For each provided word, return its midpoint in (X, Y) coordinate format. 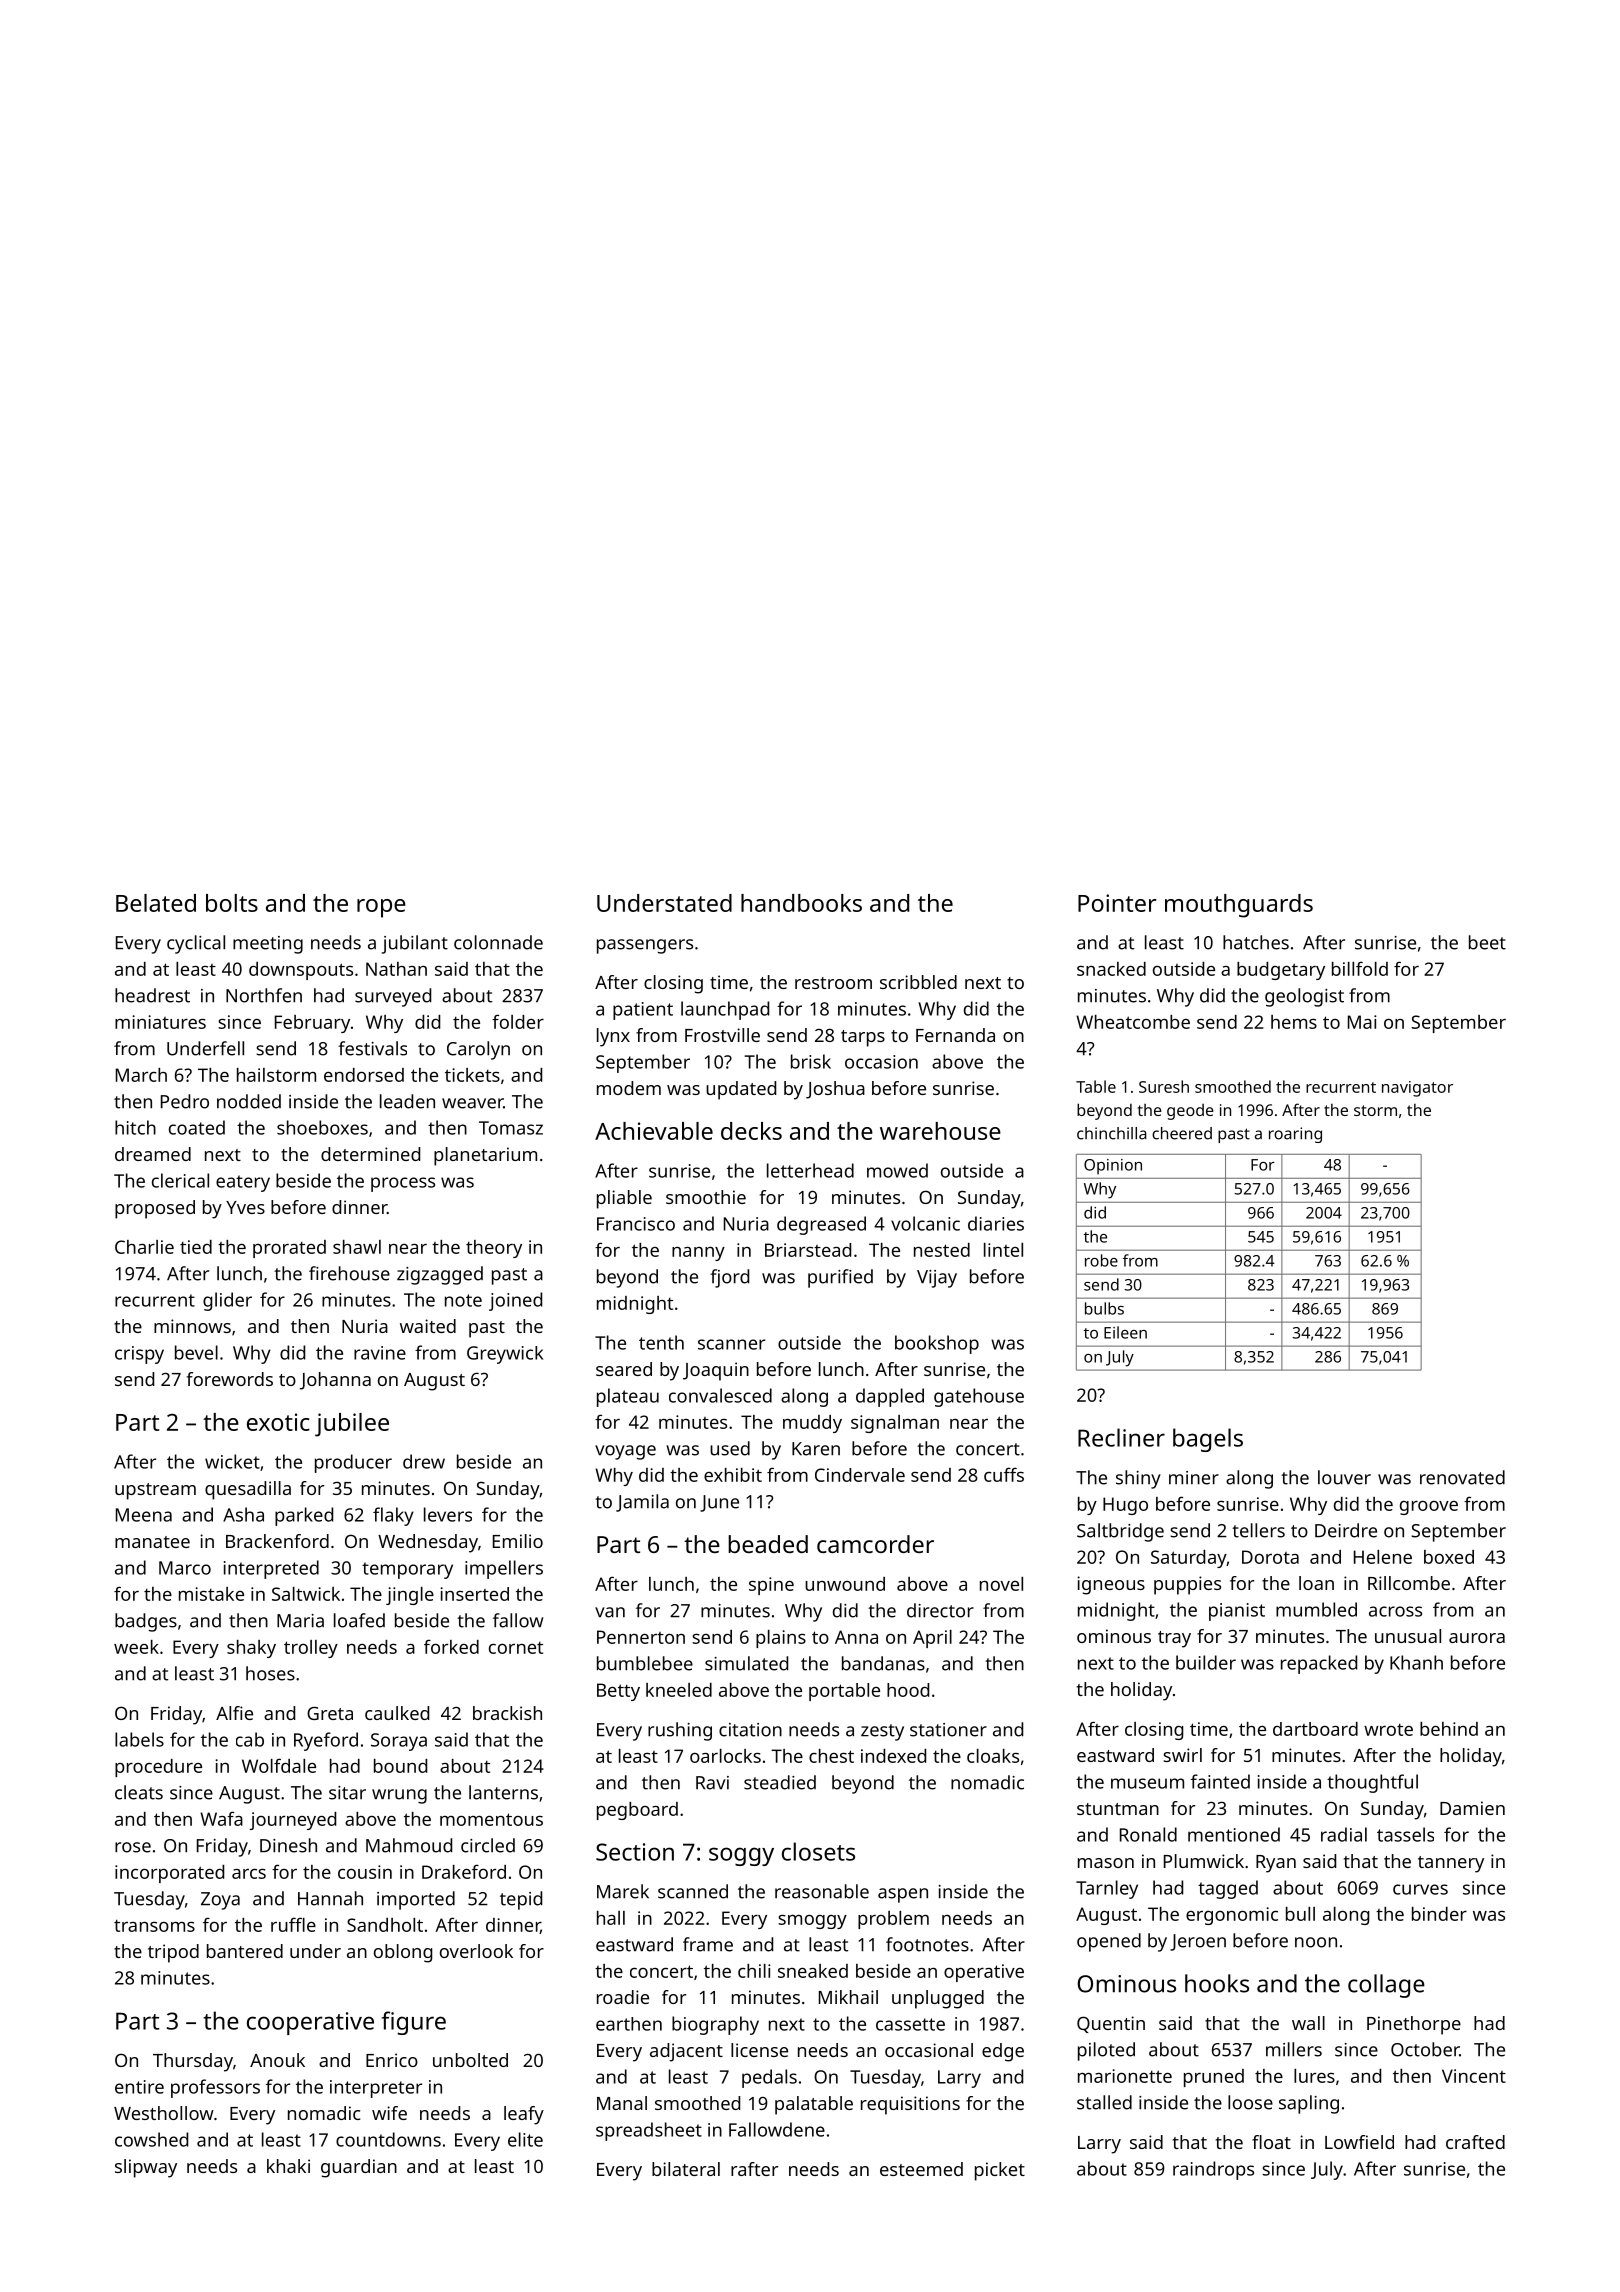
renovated (1462, 1477)
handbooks (801, 903)
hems (1294, 1022)
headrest (152, 995)
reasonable (822, 1891)
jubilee (352, 1425)
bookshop (937, 1344)
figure (414, 2023)
